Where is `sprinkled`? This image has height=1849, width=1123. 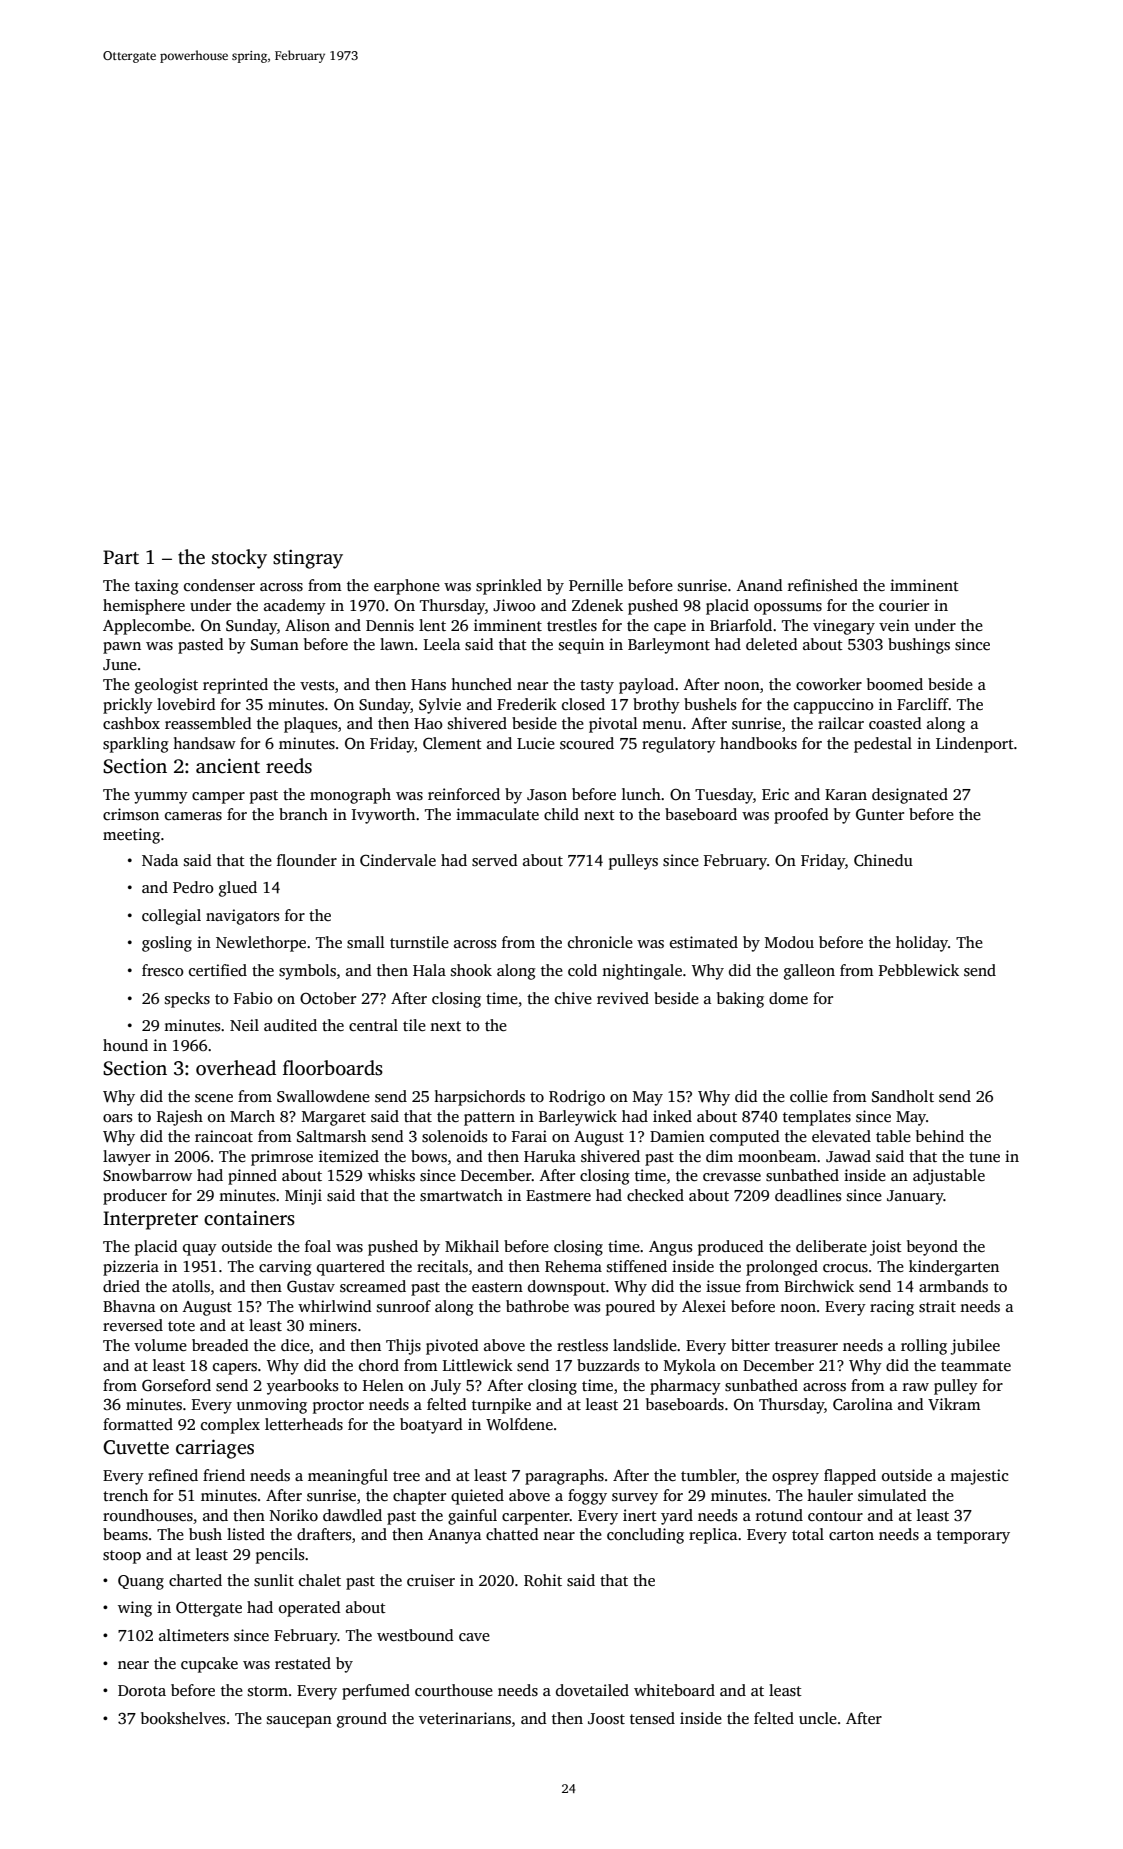 sprinkled is located at coordinates (509, 587).
